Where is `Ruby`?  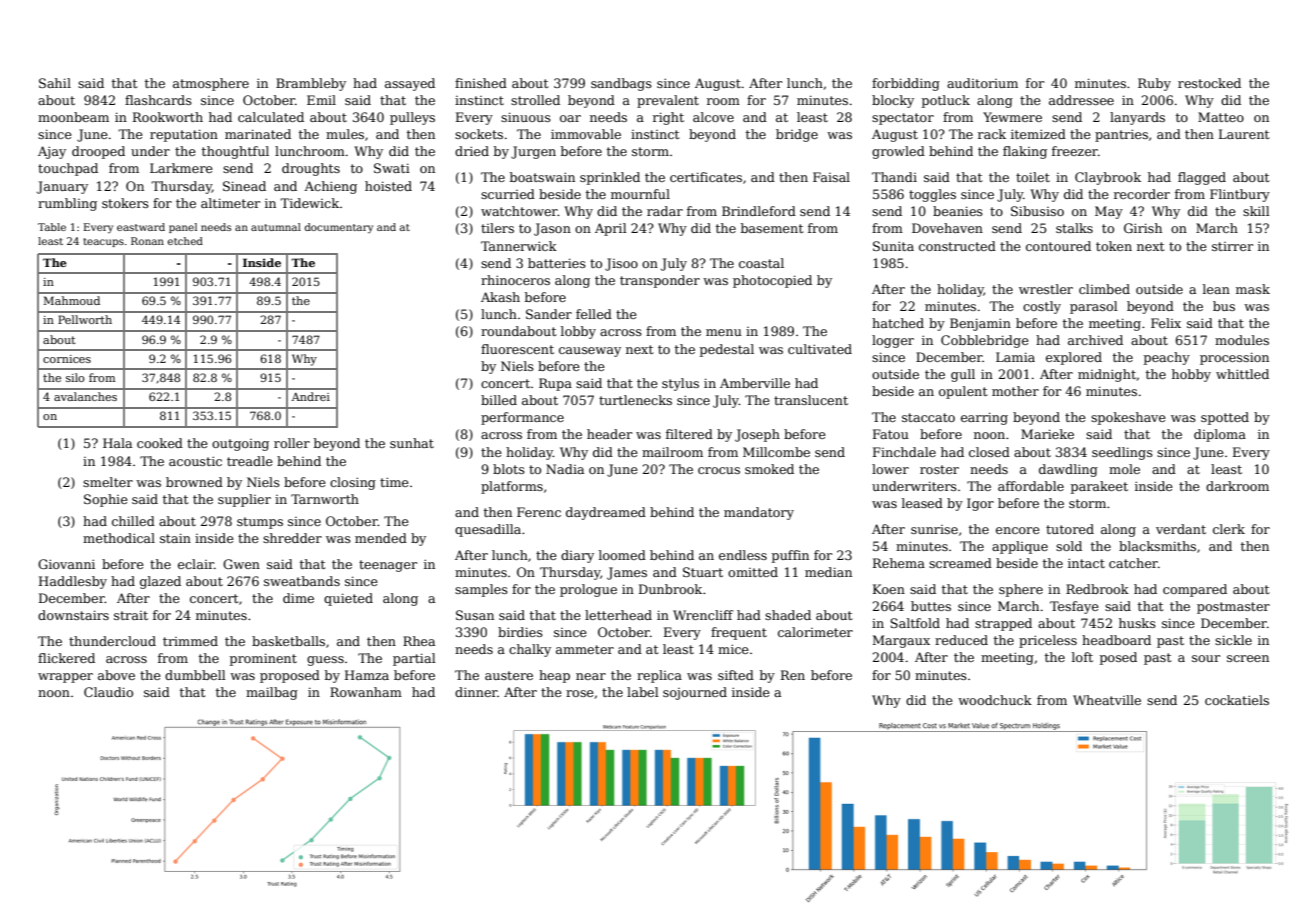 Ruby is located at coordinates (1154, 84).
